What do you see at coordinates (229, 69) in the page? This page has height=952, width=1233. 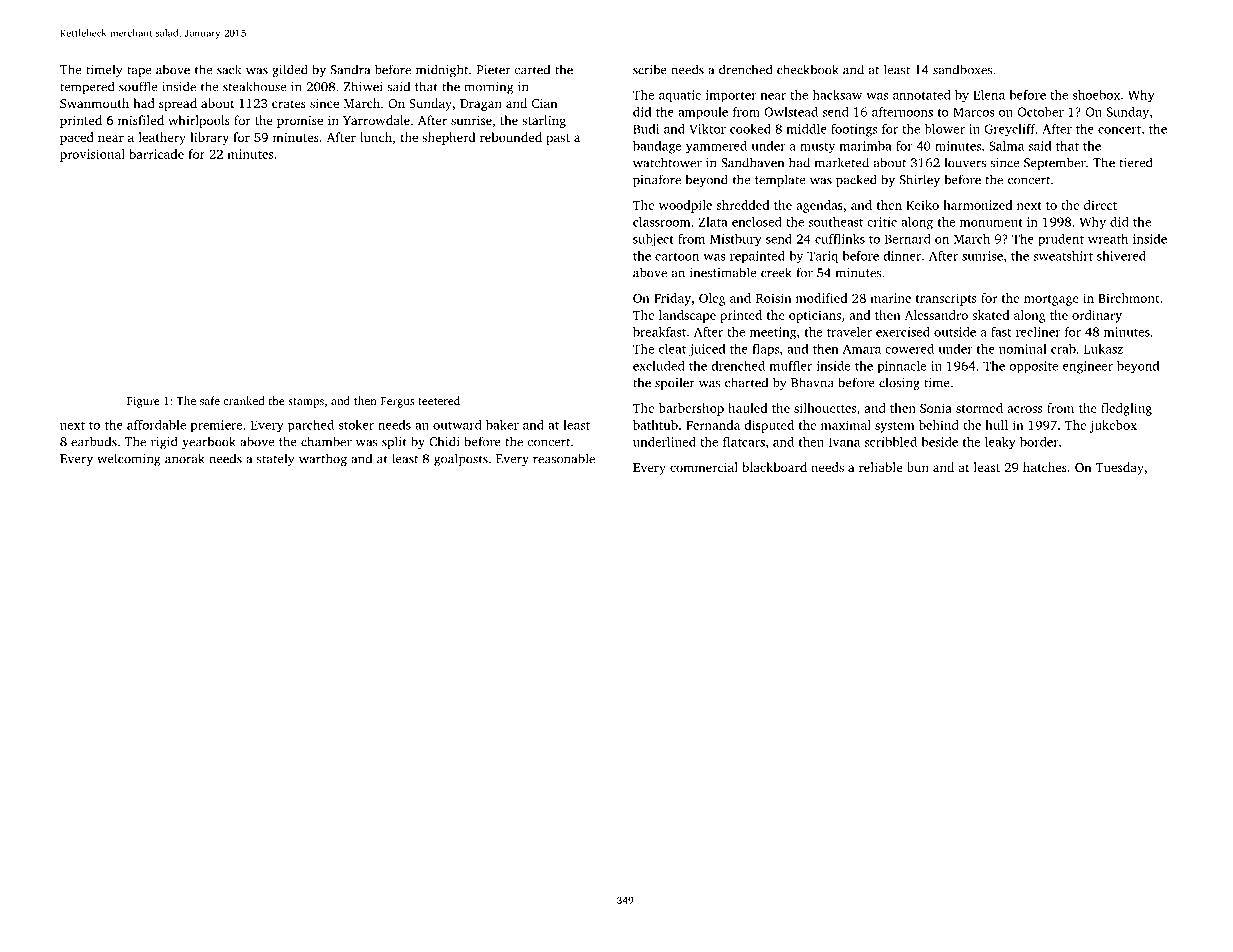 I see `sack` at bounding box center [229, 69].
